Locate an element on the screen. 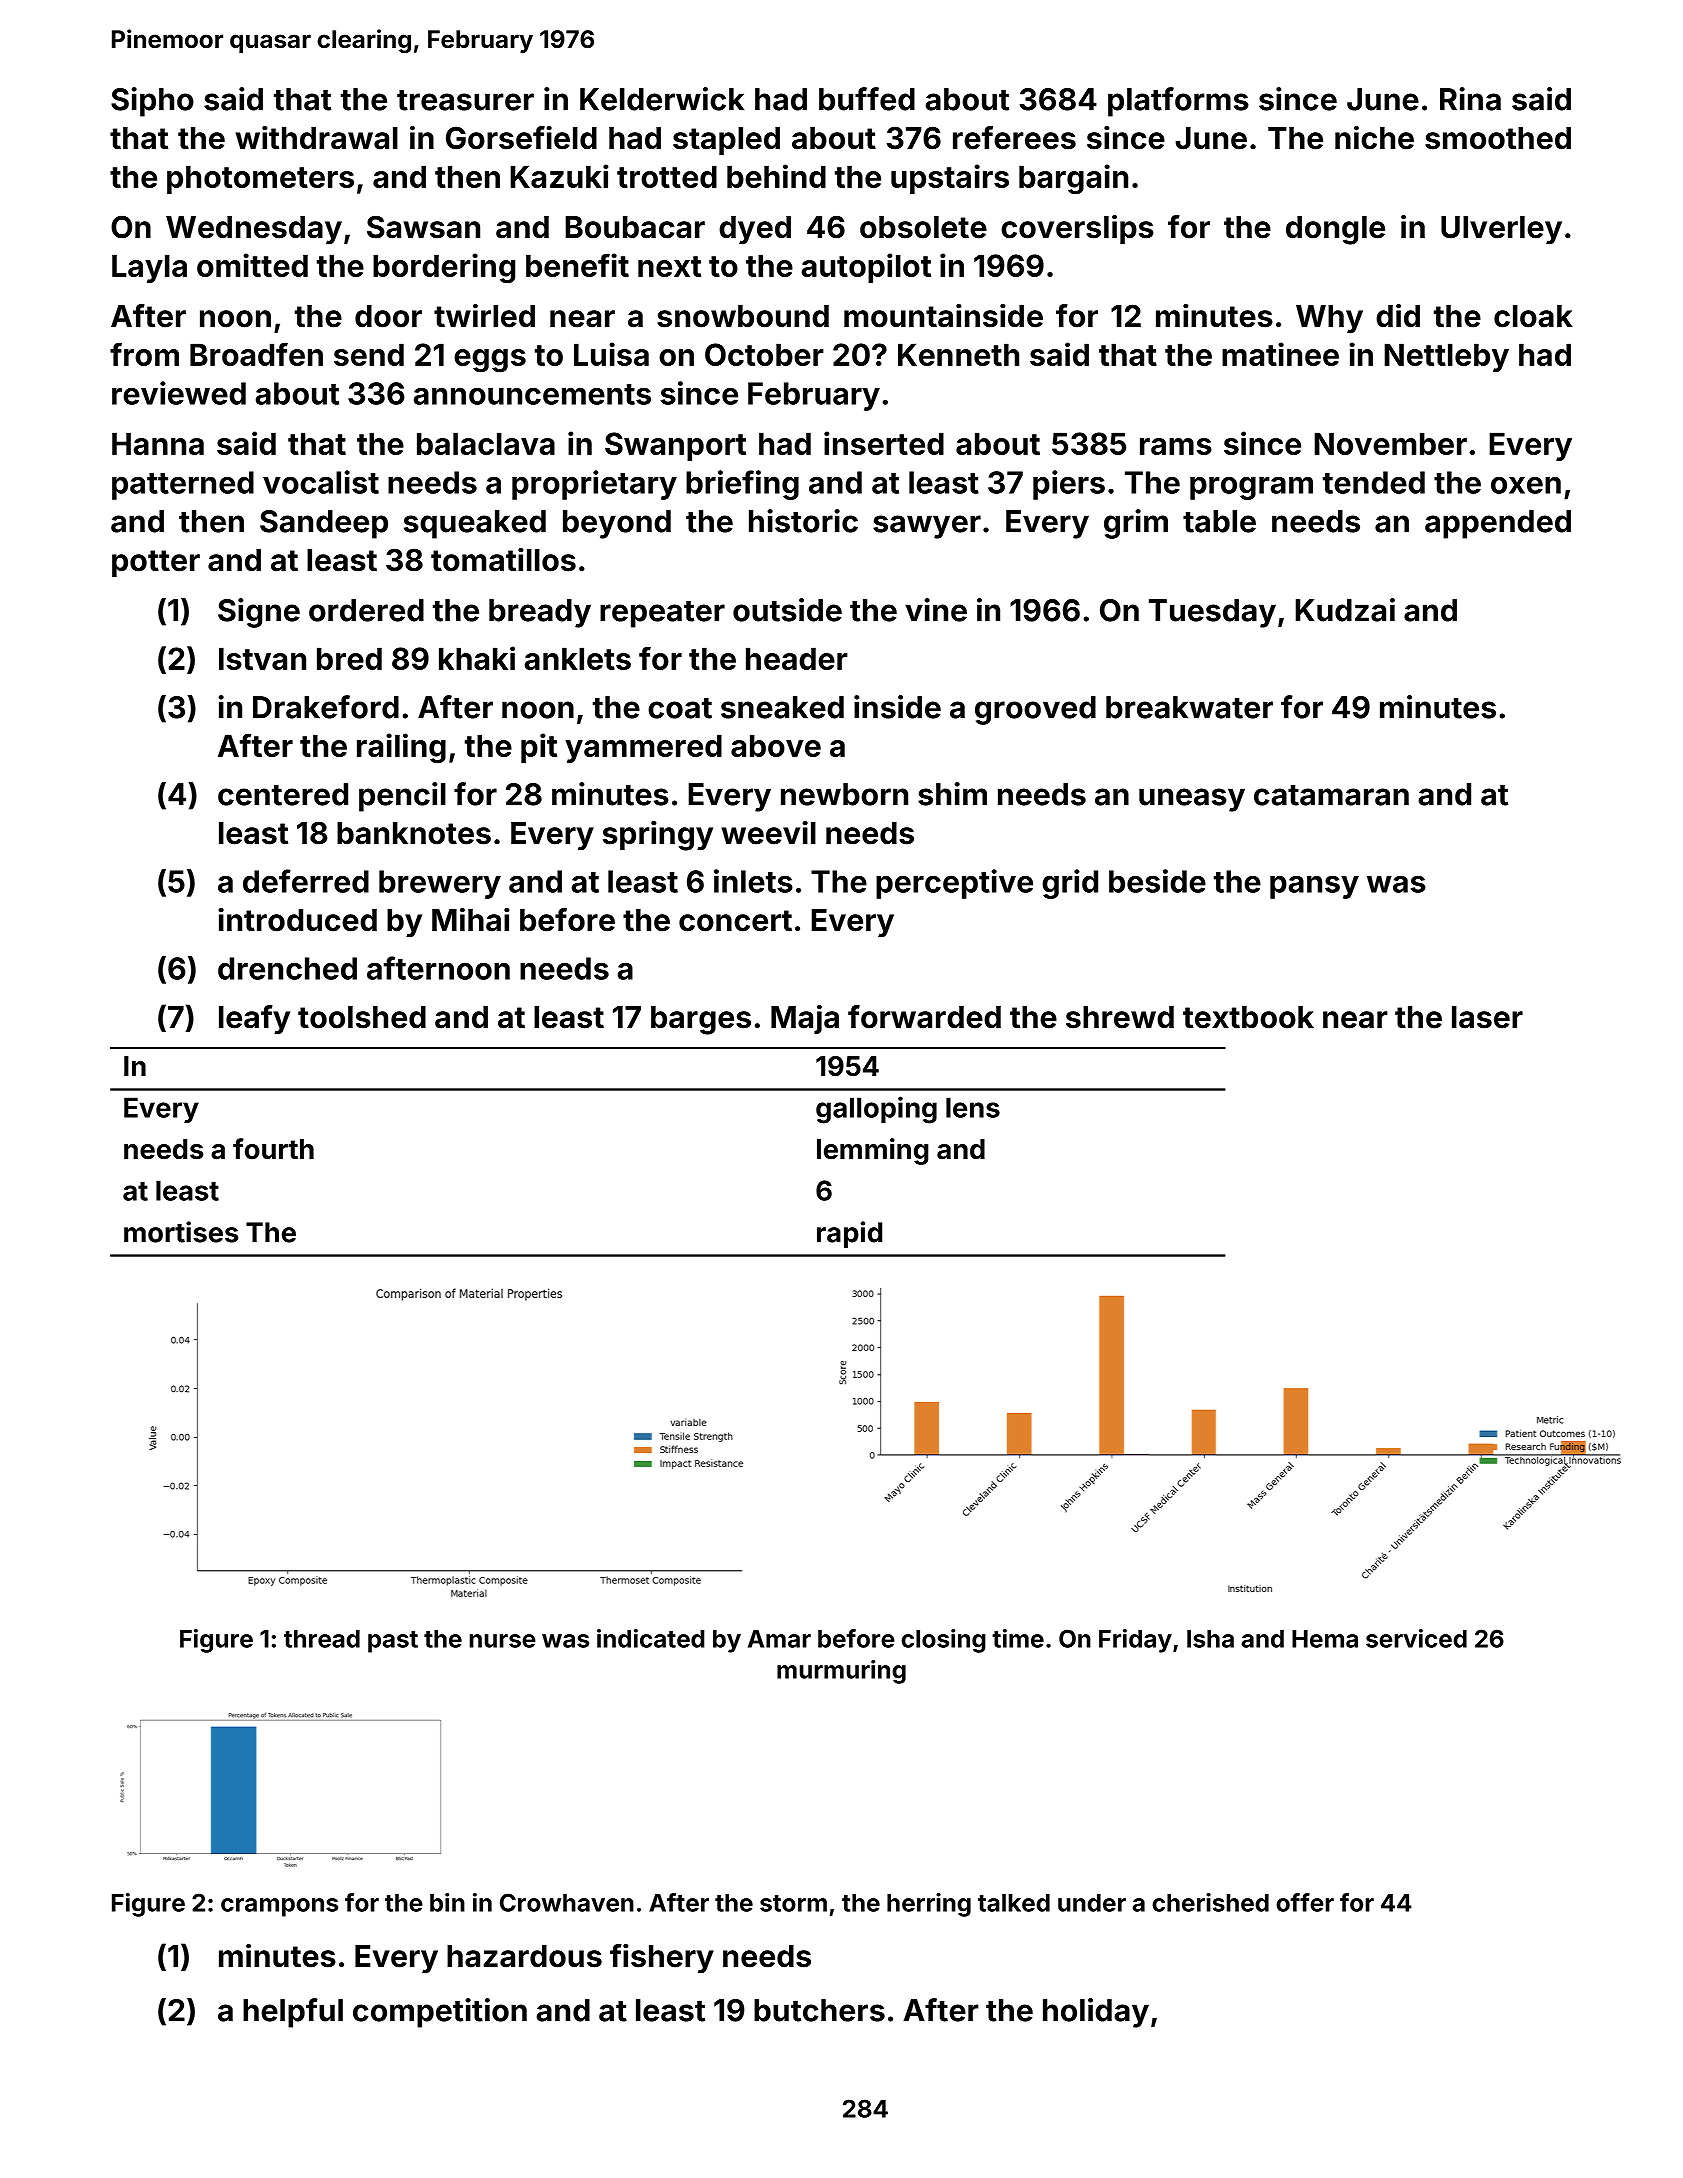 The image size is (1683, 2178). platforms is located at coordinates (1178, 102).
